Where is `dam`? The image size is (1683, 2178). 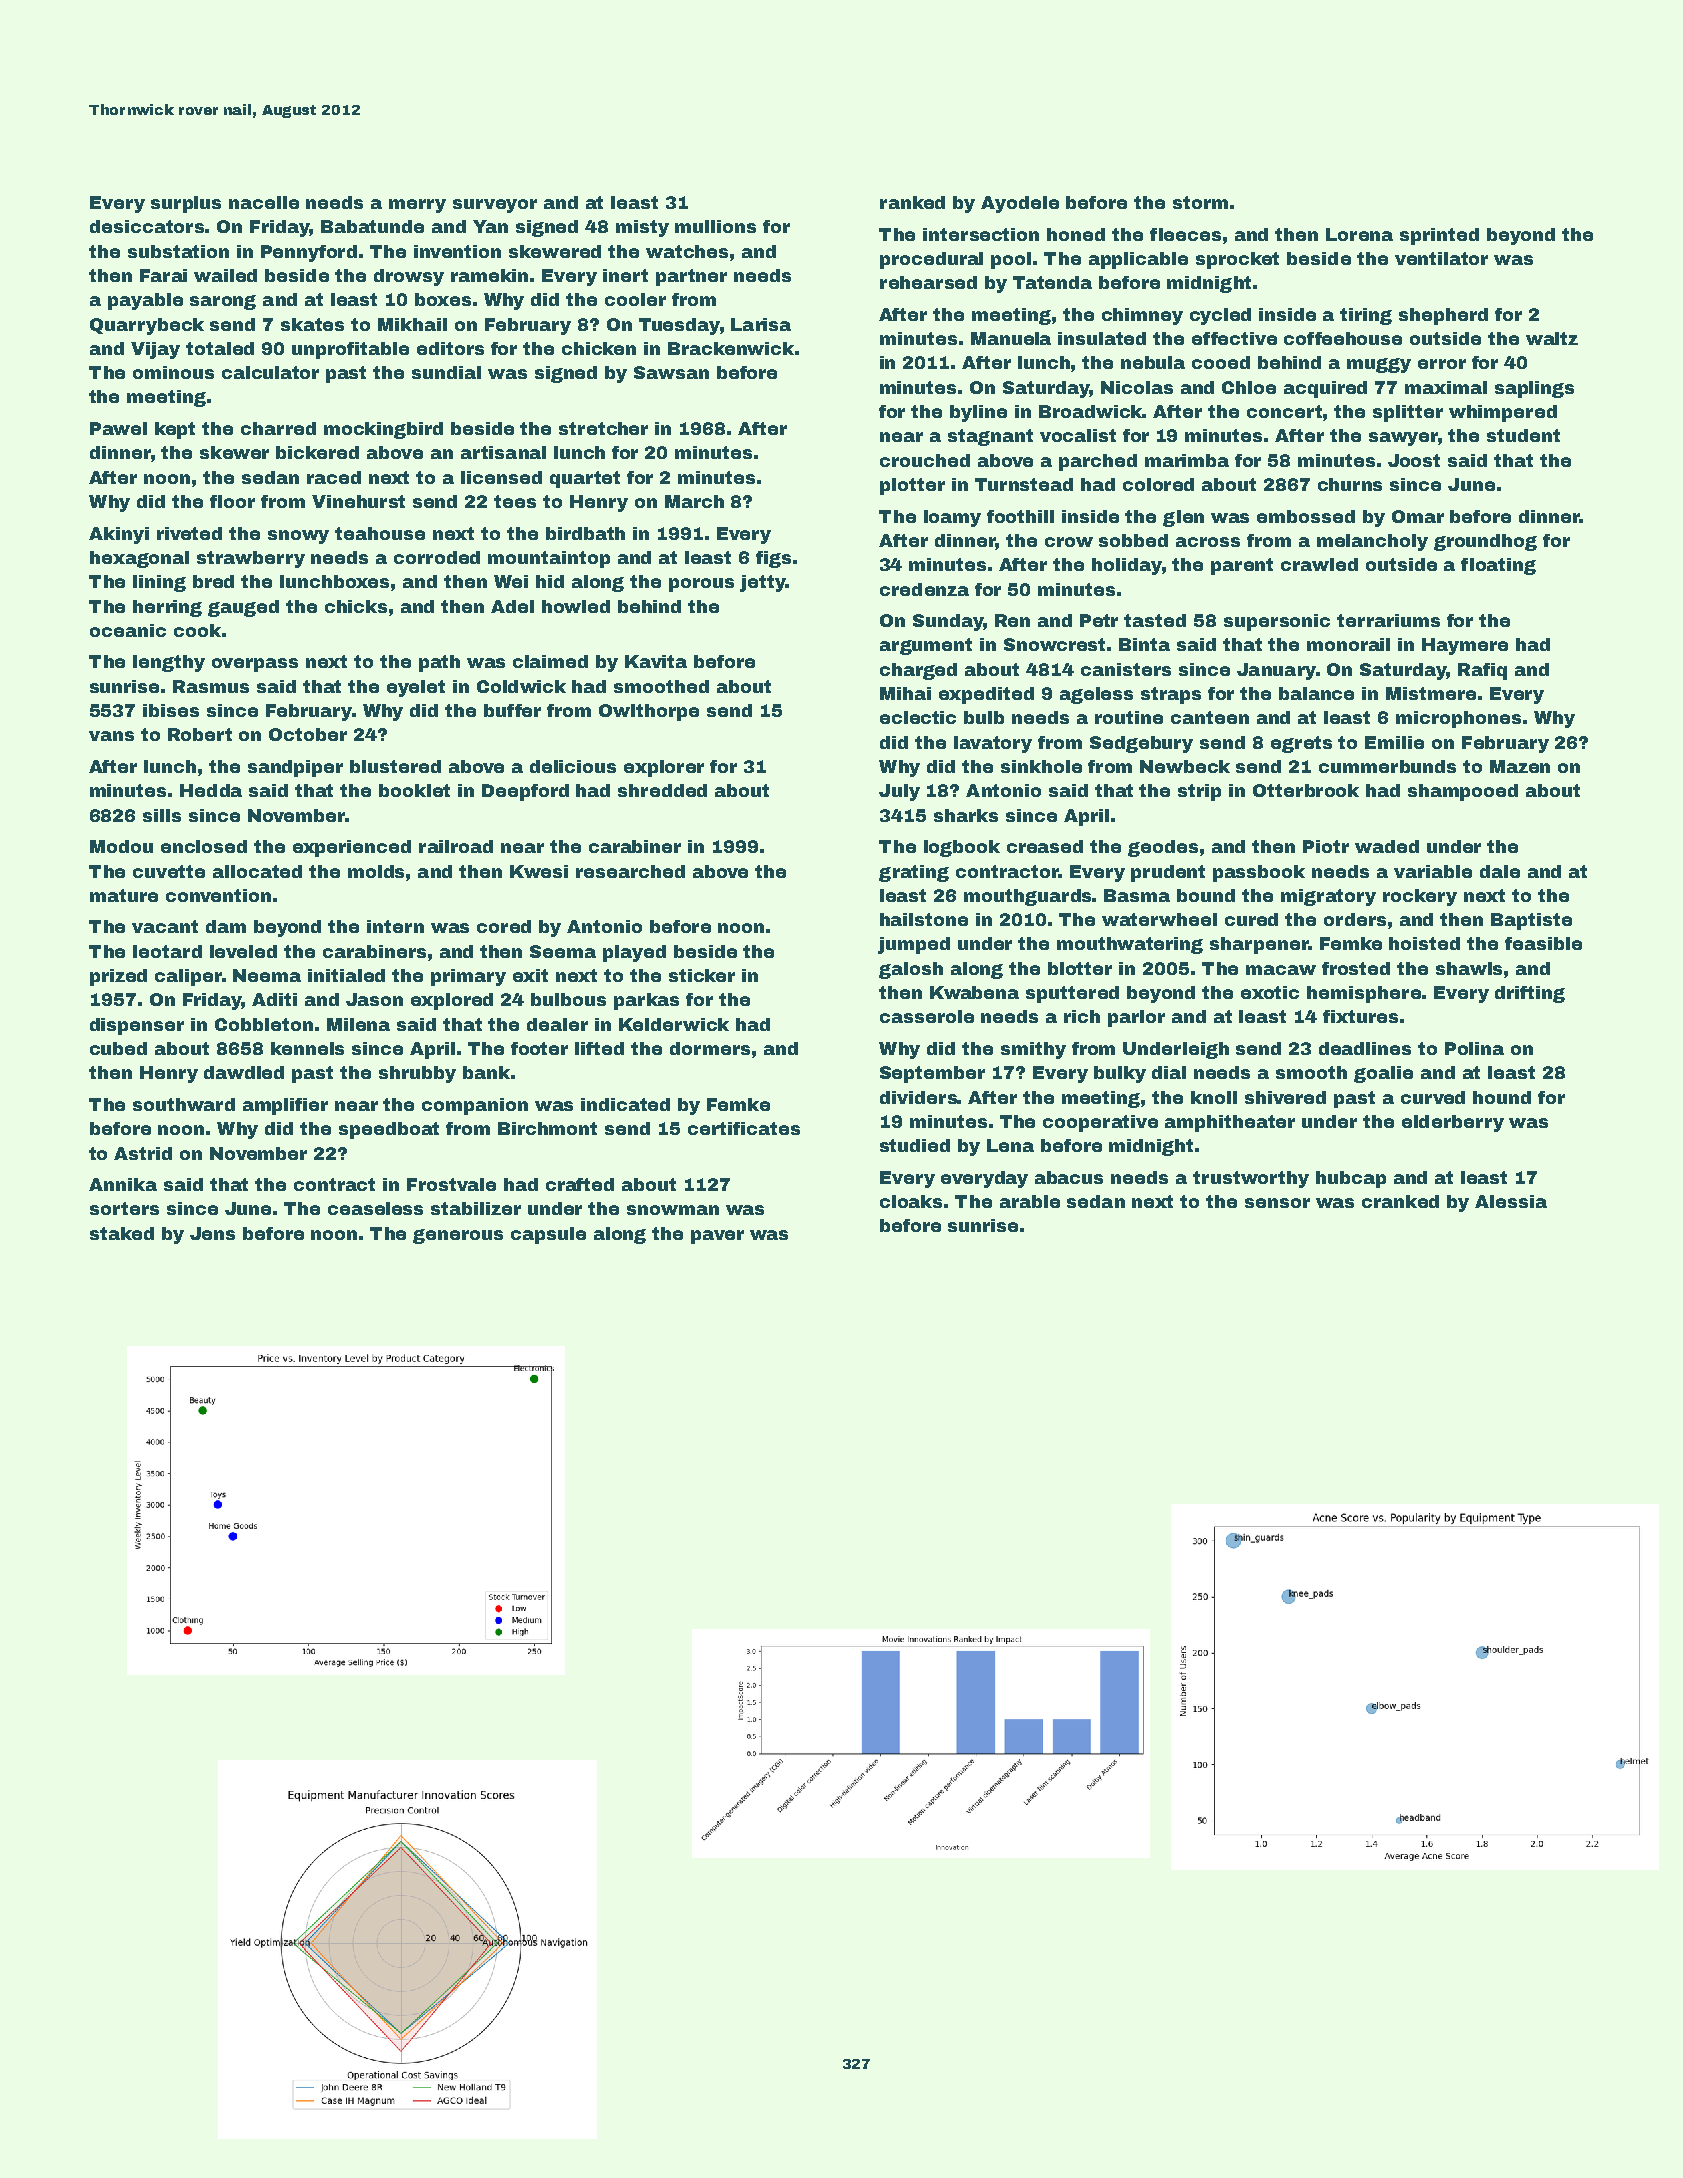
dam is located at coordinates (226, 926).
